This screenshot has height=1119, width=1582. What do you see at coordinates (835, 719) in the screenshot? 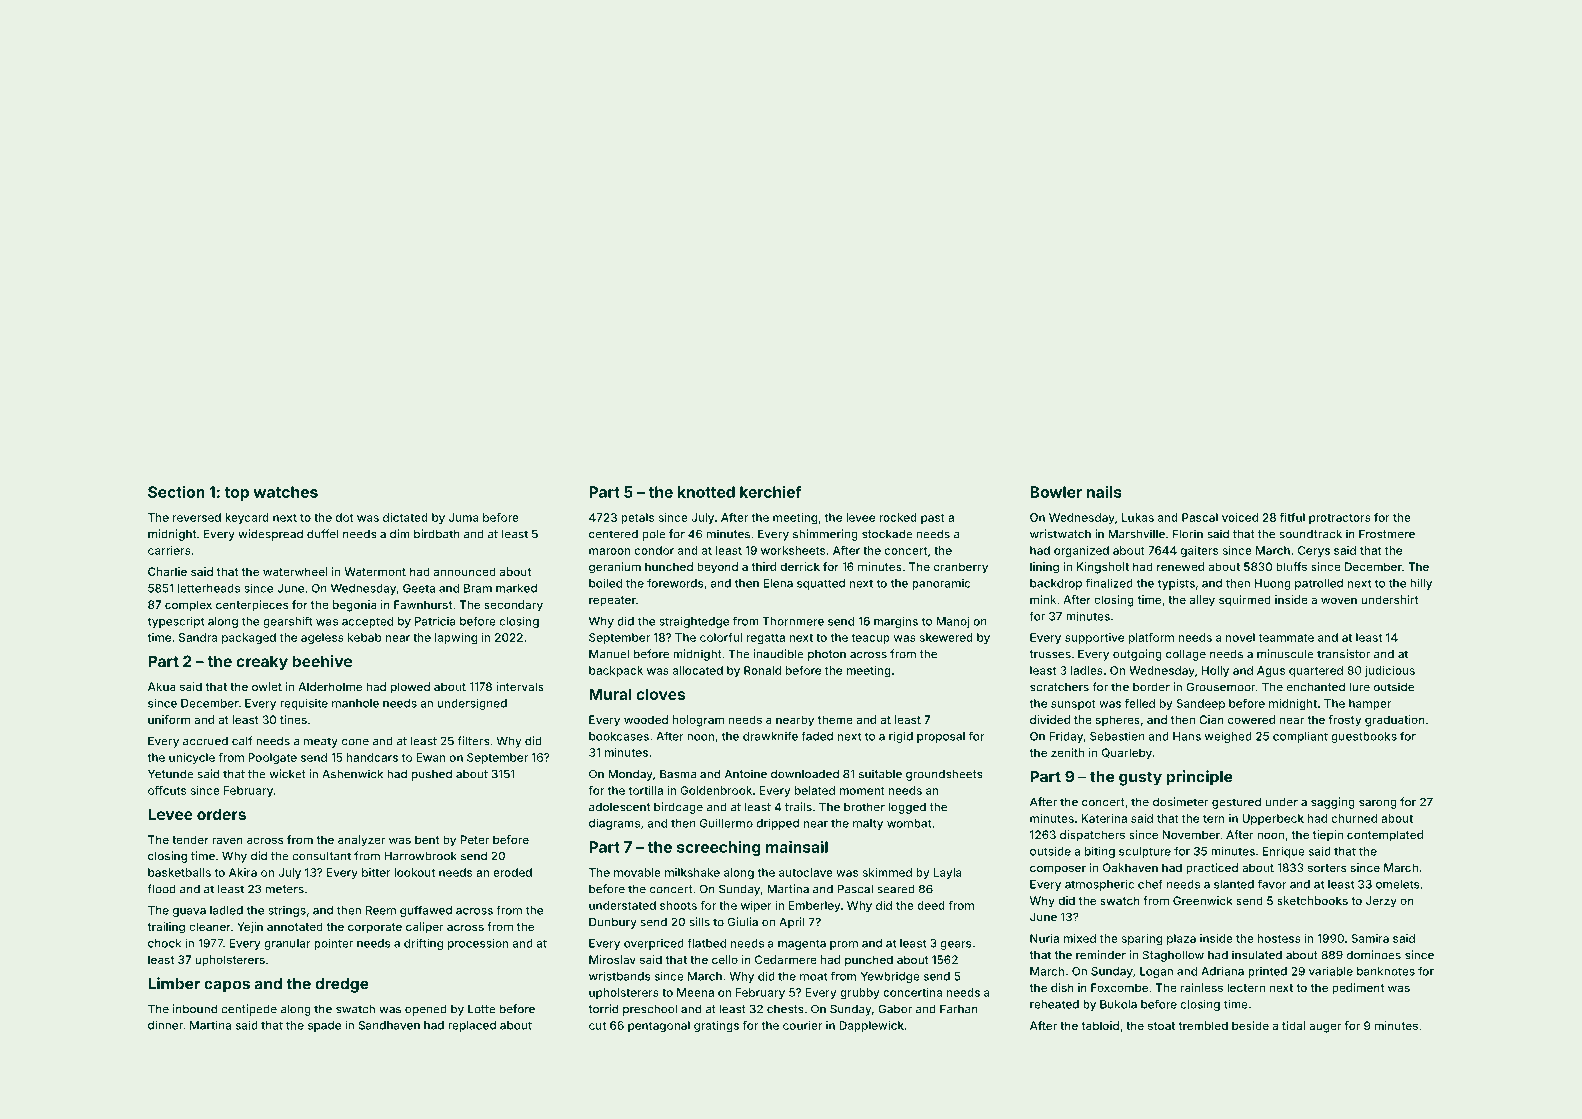
I see `theme` at bounding box center [835, 719].
